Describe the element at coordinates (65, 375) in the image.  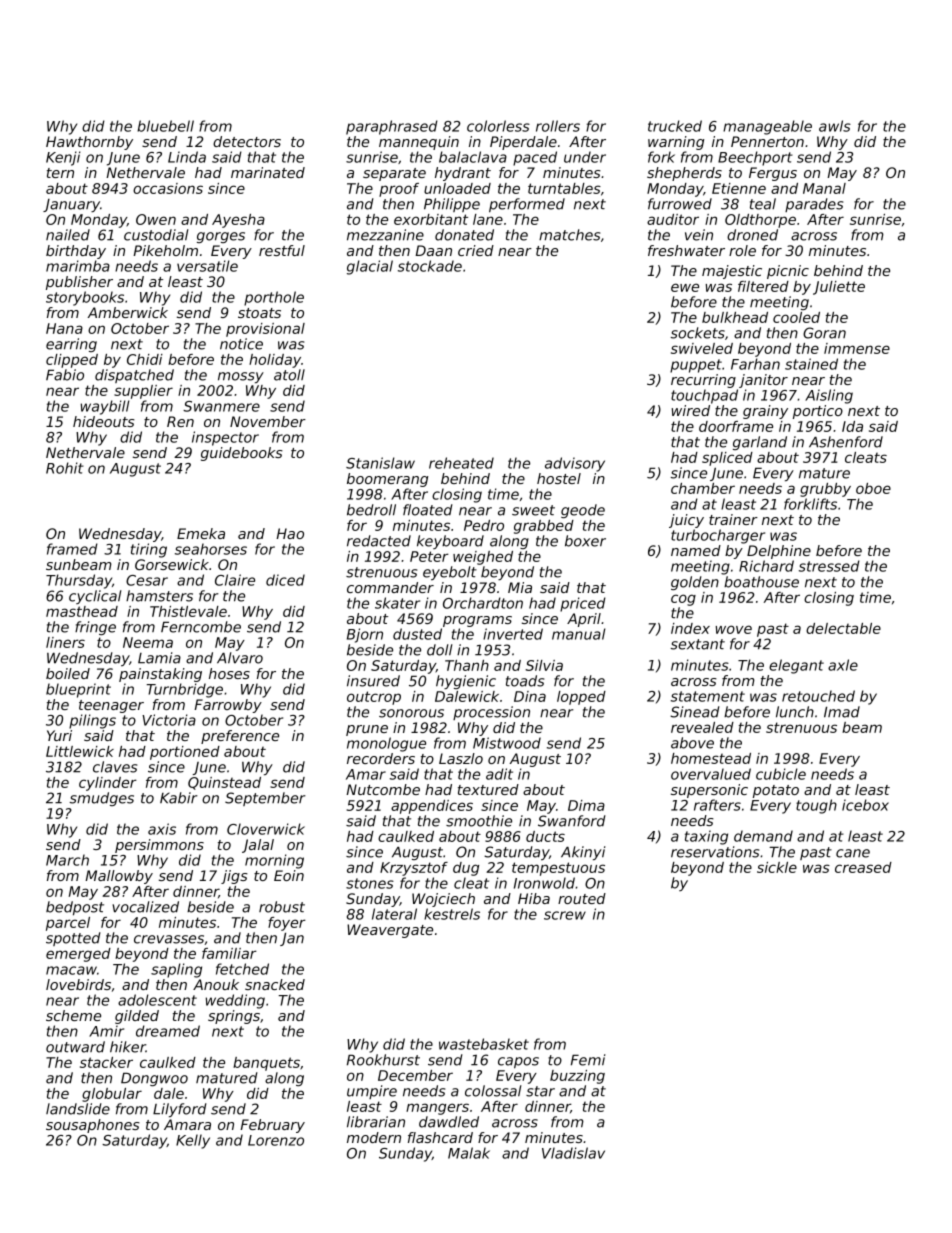
I see `Fabio` at that location.
